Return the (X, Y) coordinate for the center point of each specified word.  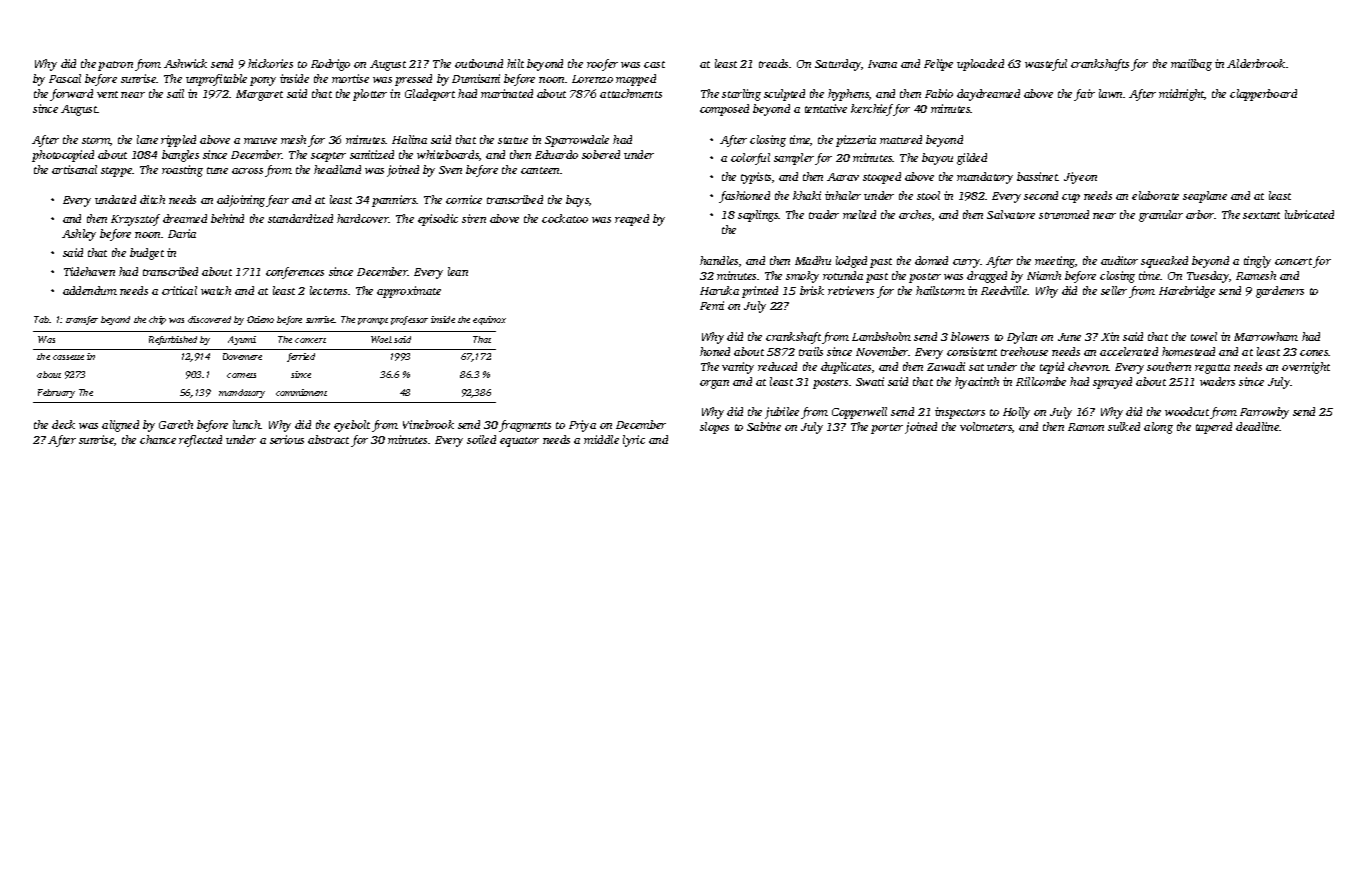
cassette (68, 357)
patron (115, 66)
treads (773, 63)
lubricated (1309, 214)
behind (227, 218)
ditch (152, 199)
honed (715, 351)
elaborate (1155, 195)
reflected (200, 441)
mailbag (1191, 65)
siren (474, 218)
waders (1217, 381)
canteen (540, 170)
